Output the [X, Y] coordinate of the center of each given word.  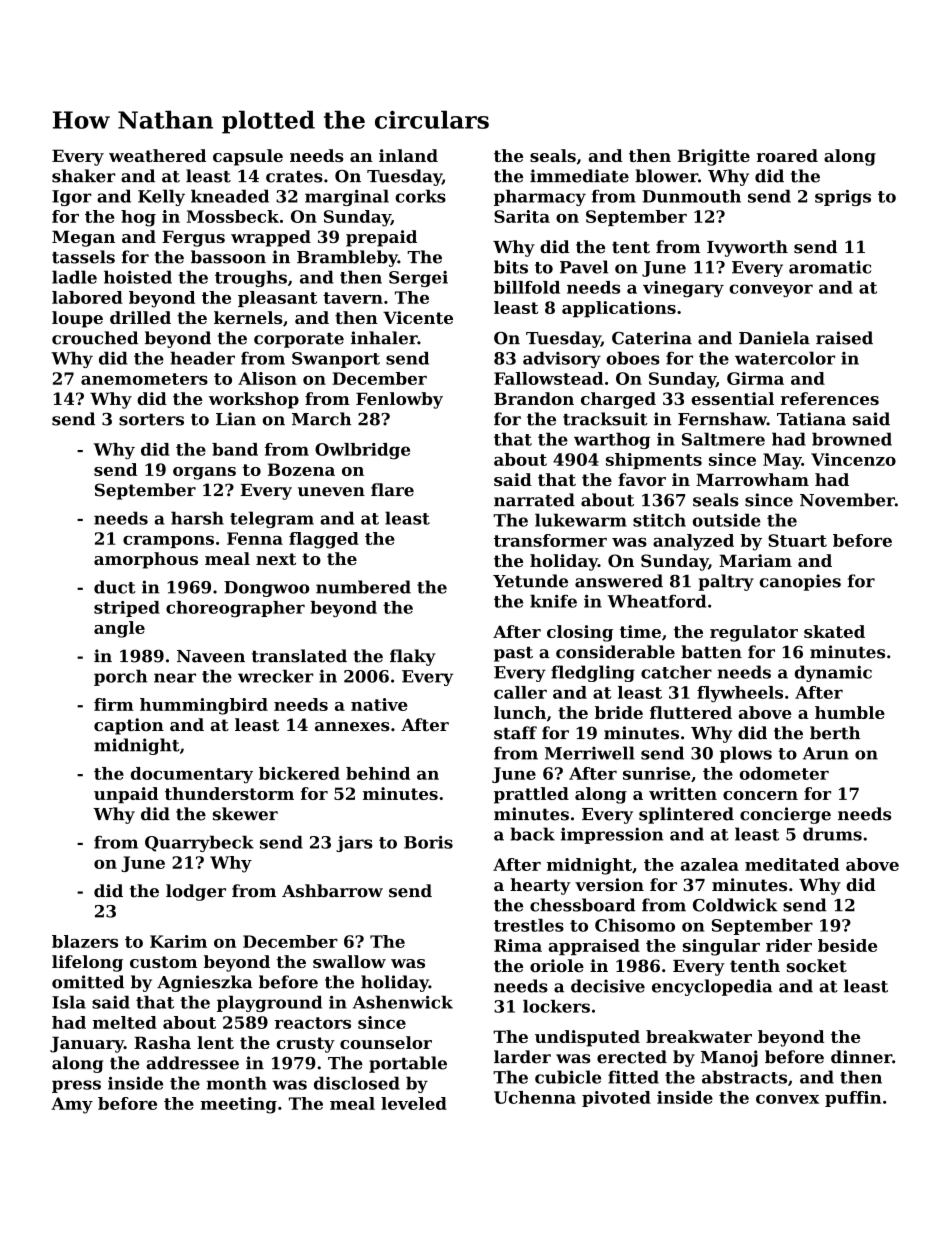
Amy [72, 1105]
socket [817, 965]
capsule [248, 157]
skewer [245, 814]
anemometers [144, 379]
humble [850, 712]
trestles [529, 925]
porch [120, 677]
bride [619, 712]
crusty [306, 1045]
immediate [579, 176]
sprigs [843, 198]
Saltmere [723, 439]
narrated [534, 500]
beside [847, 945]
